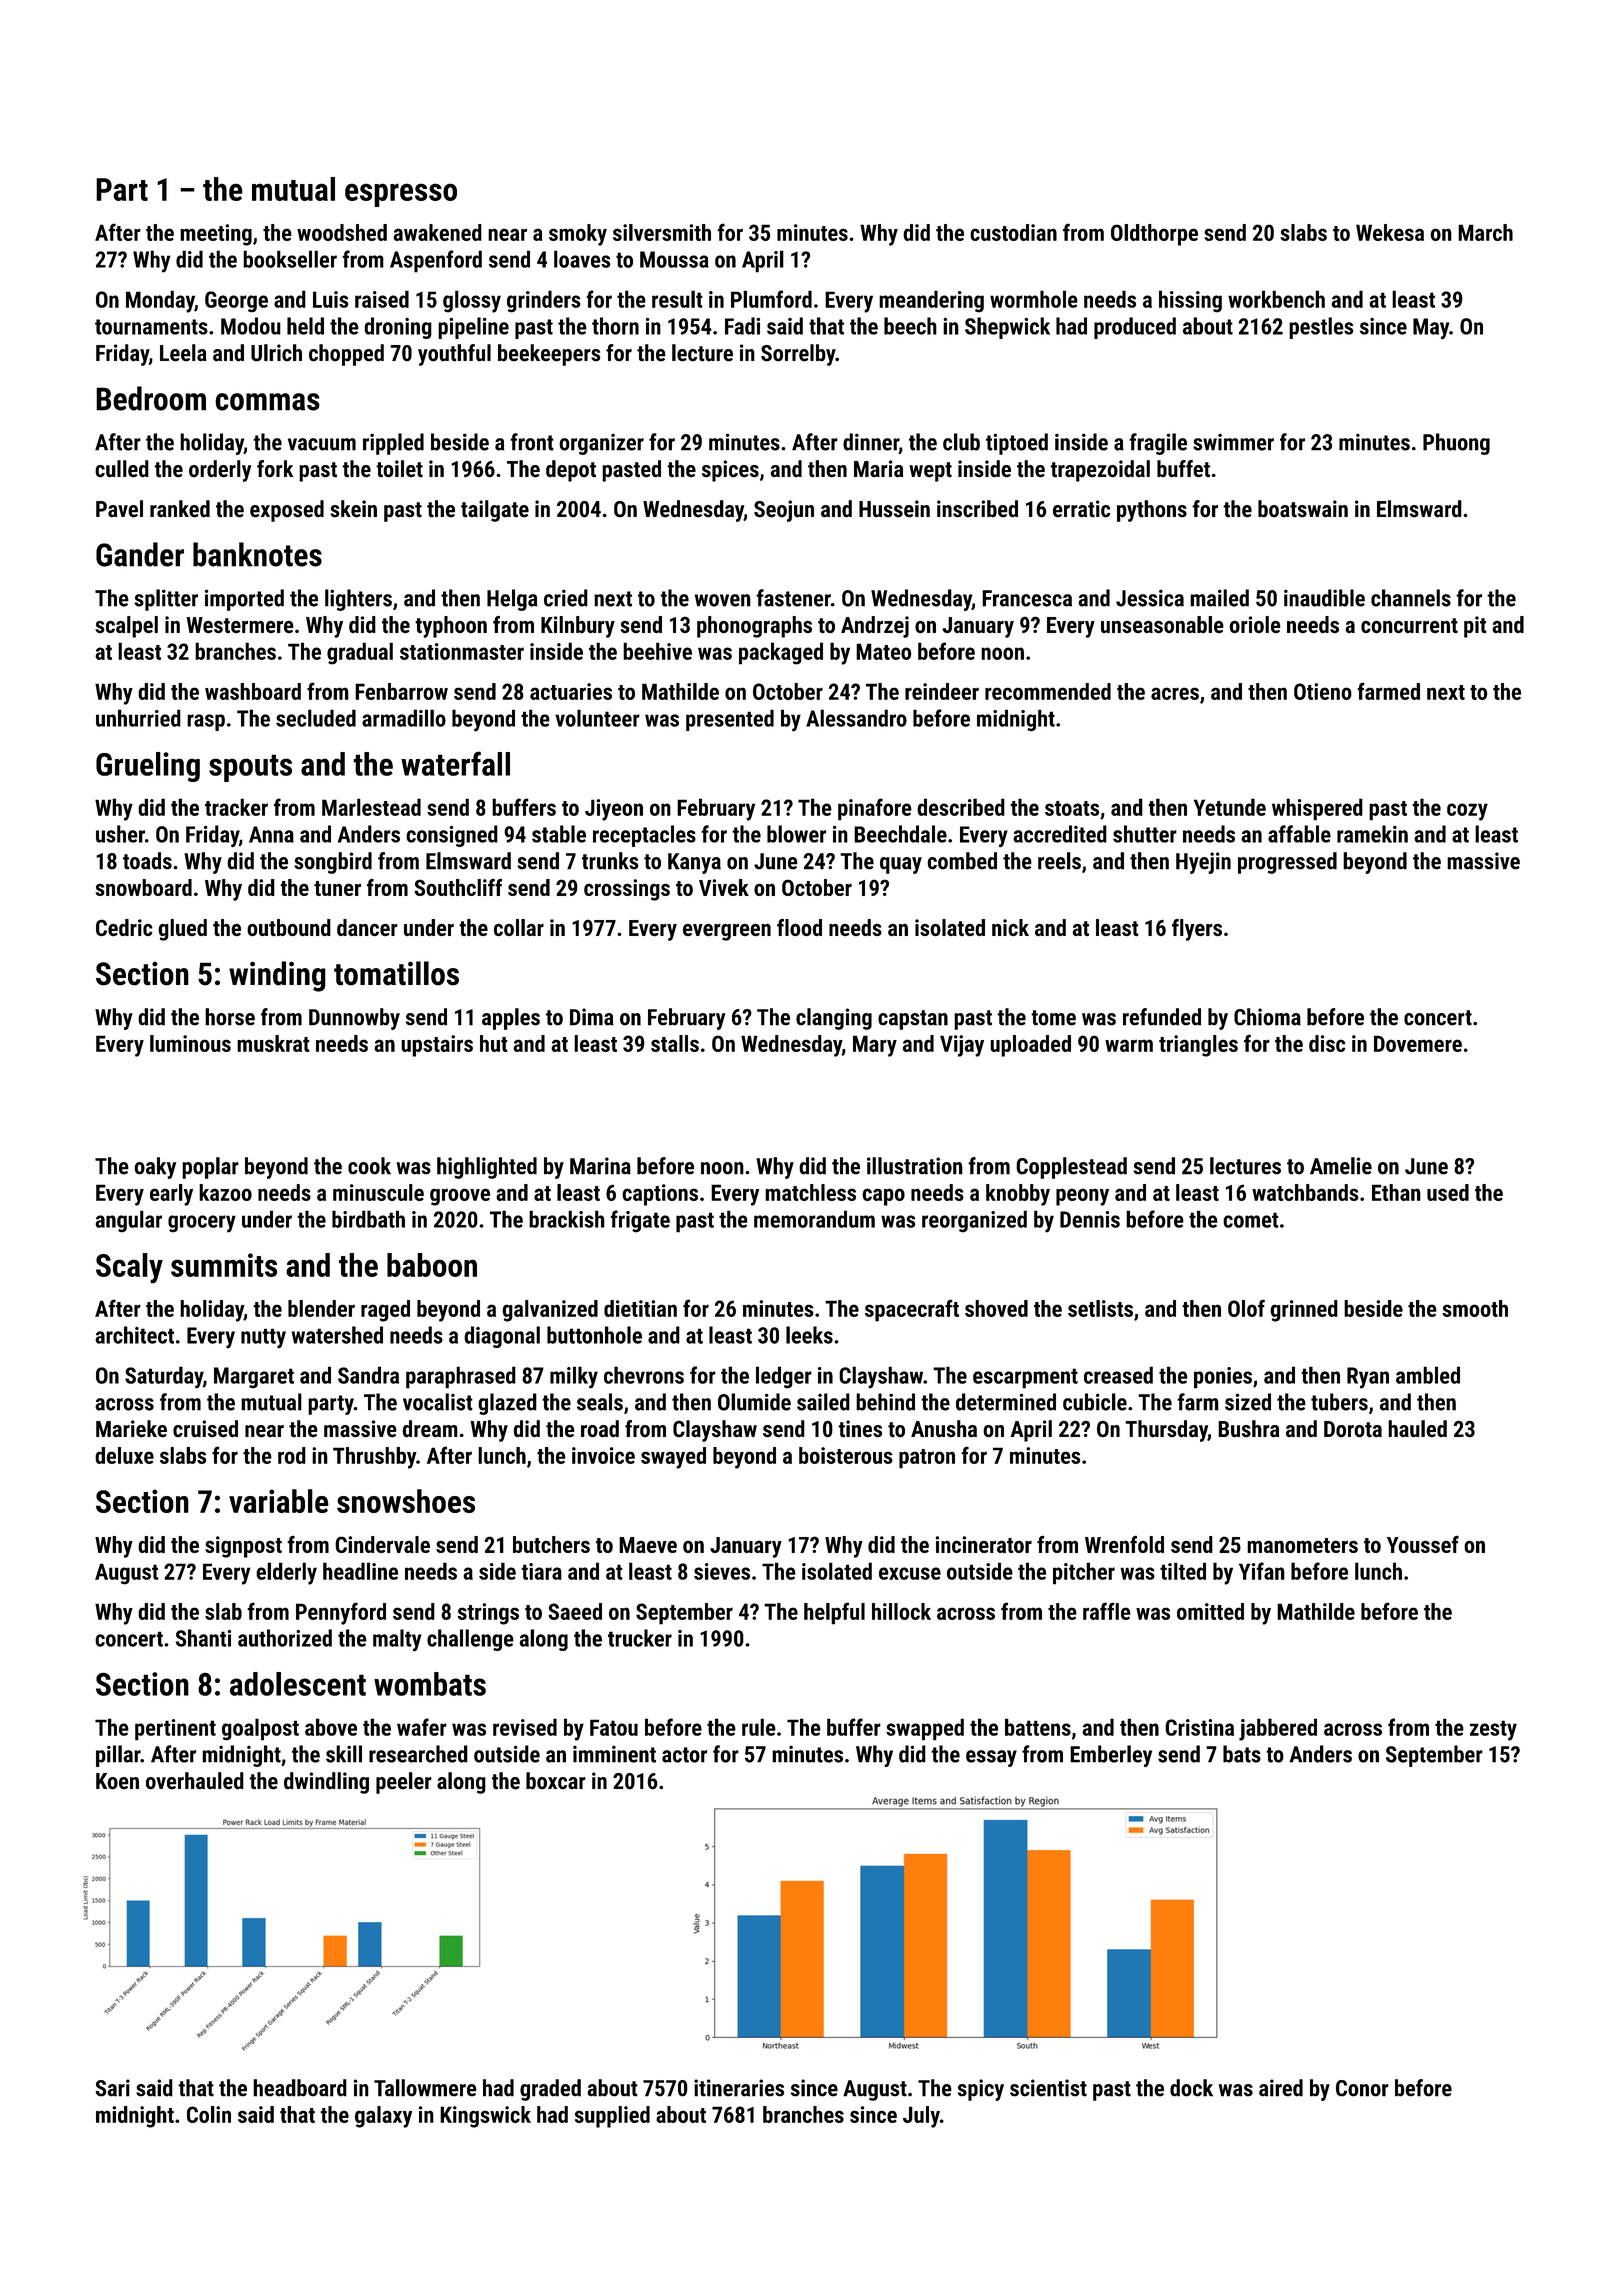 Image resolution: width=1620 pixels, height=2292 pixels. I want to click on zesty, so click(1493, 1730).
